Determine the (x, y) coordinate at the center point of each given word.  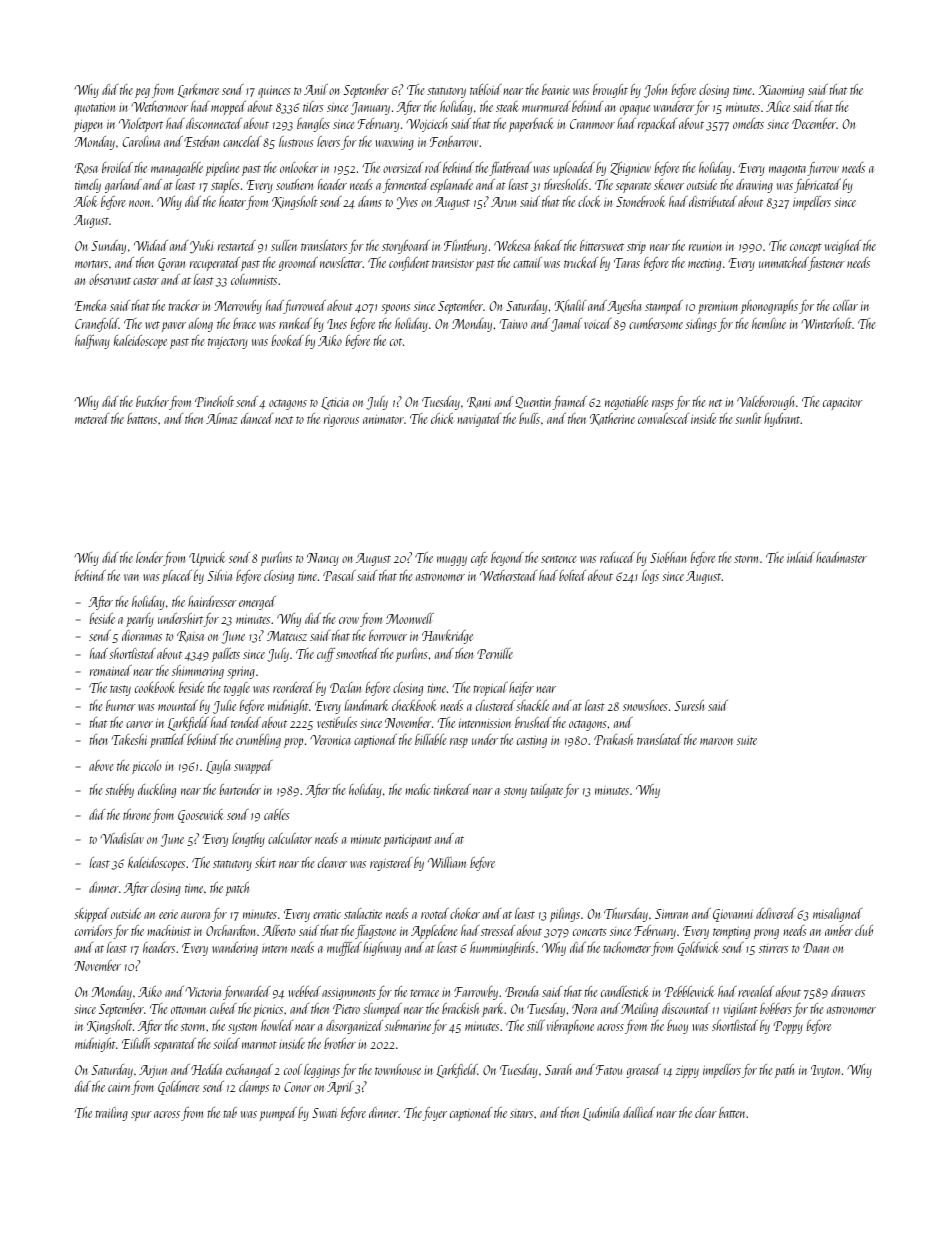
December (814, 123)
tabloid (486, 89)
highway (382, 949)
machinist (169, 930)
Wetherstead (508, 575)
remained (111, 670)
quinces (274, 92)
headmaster (841, 557)
